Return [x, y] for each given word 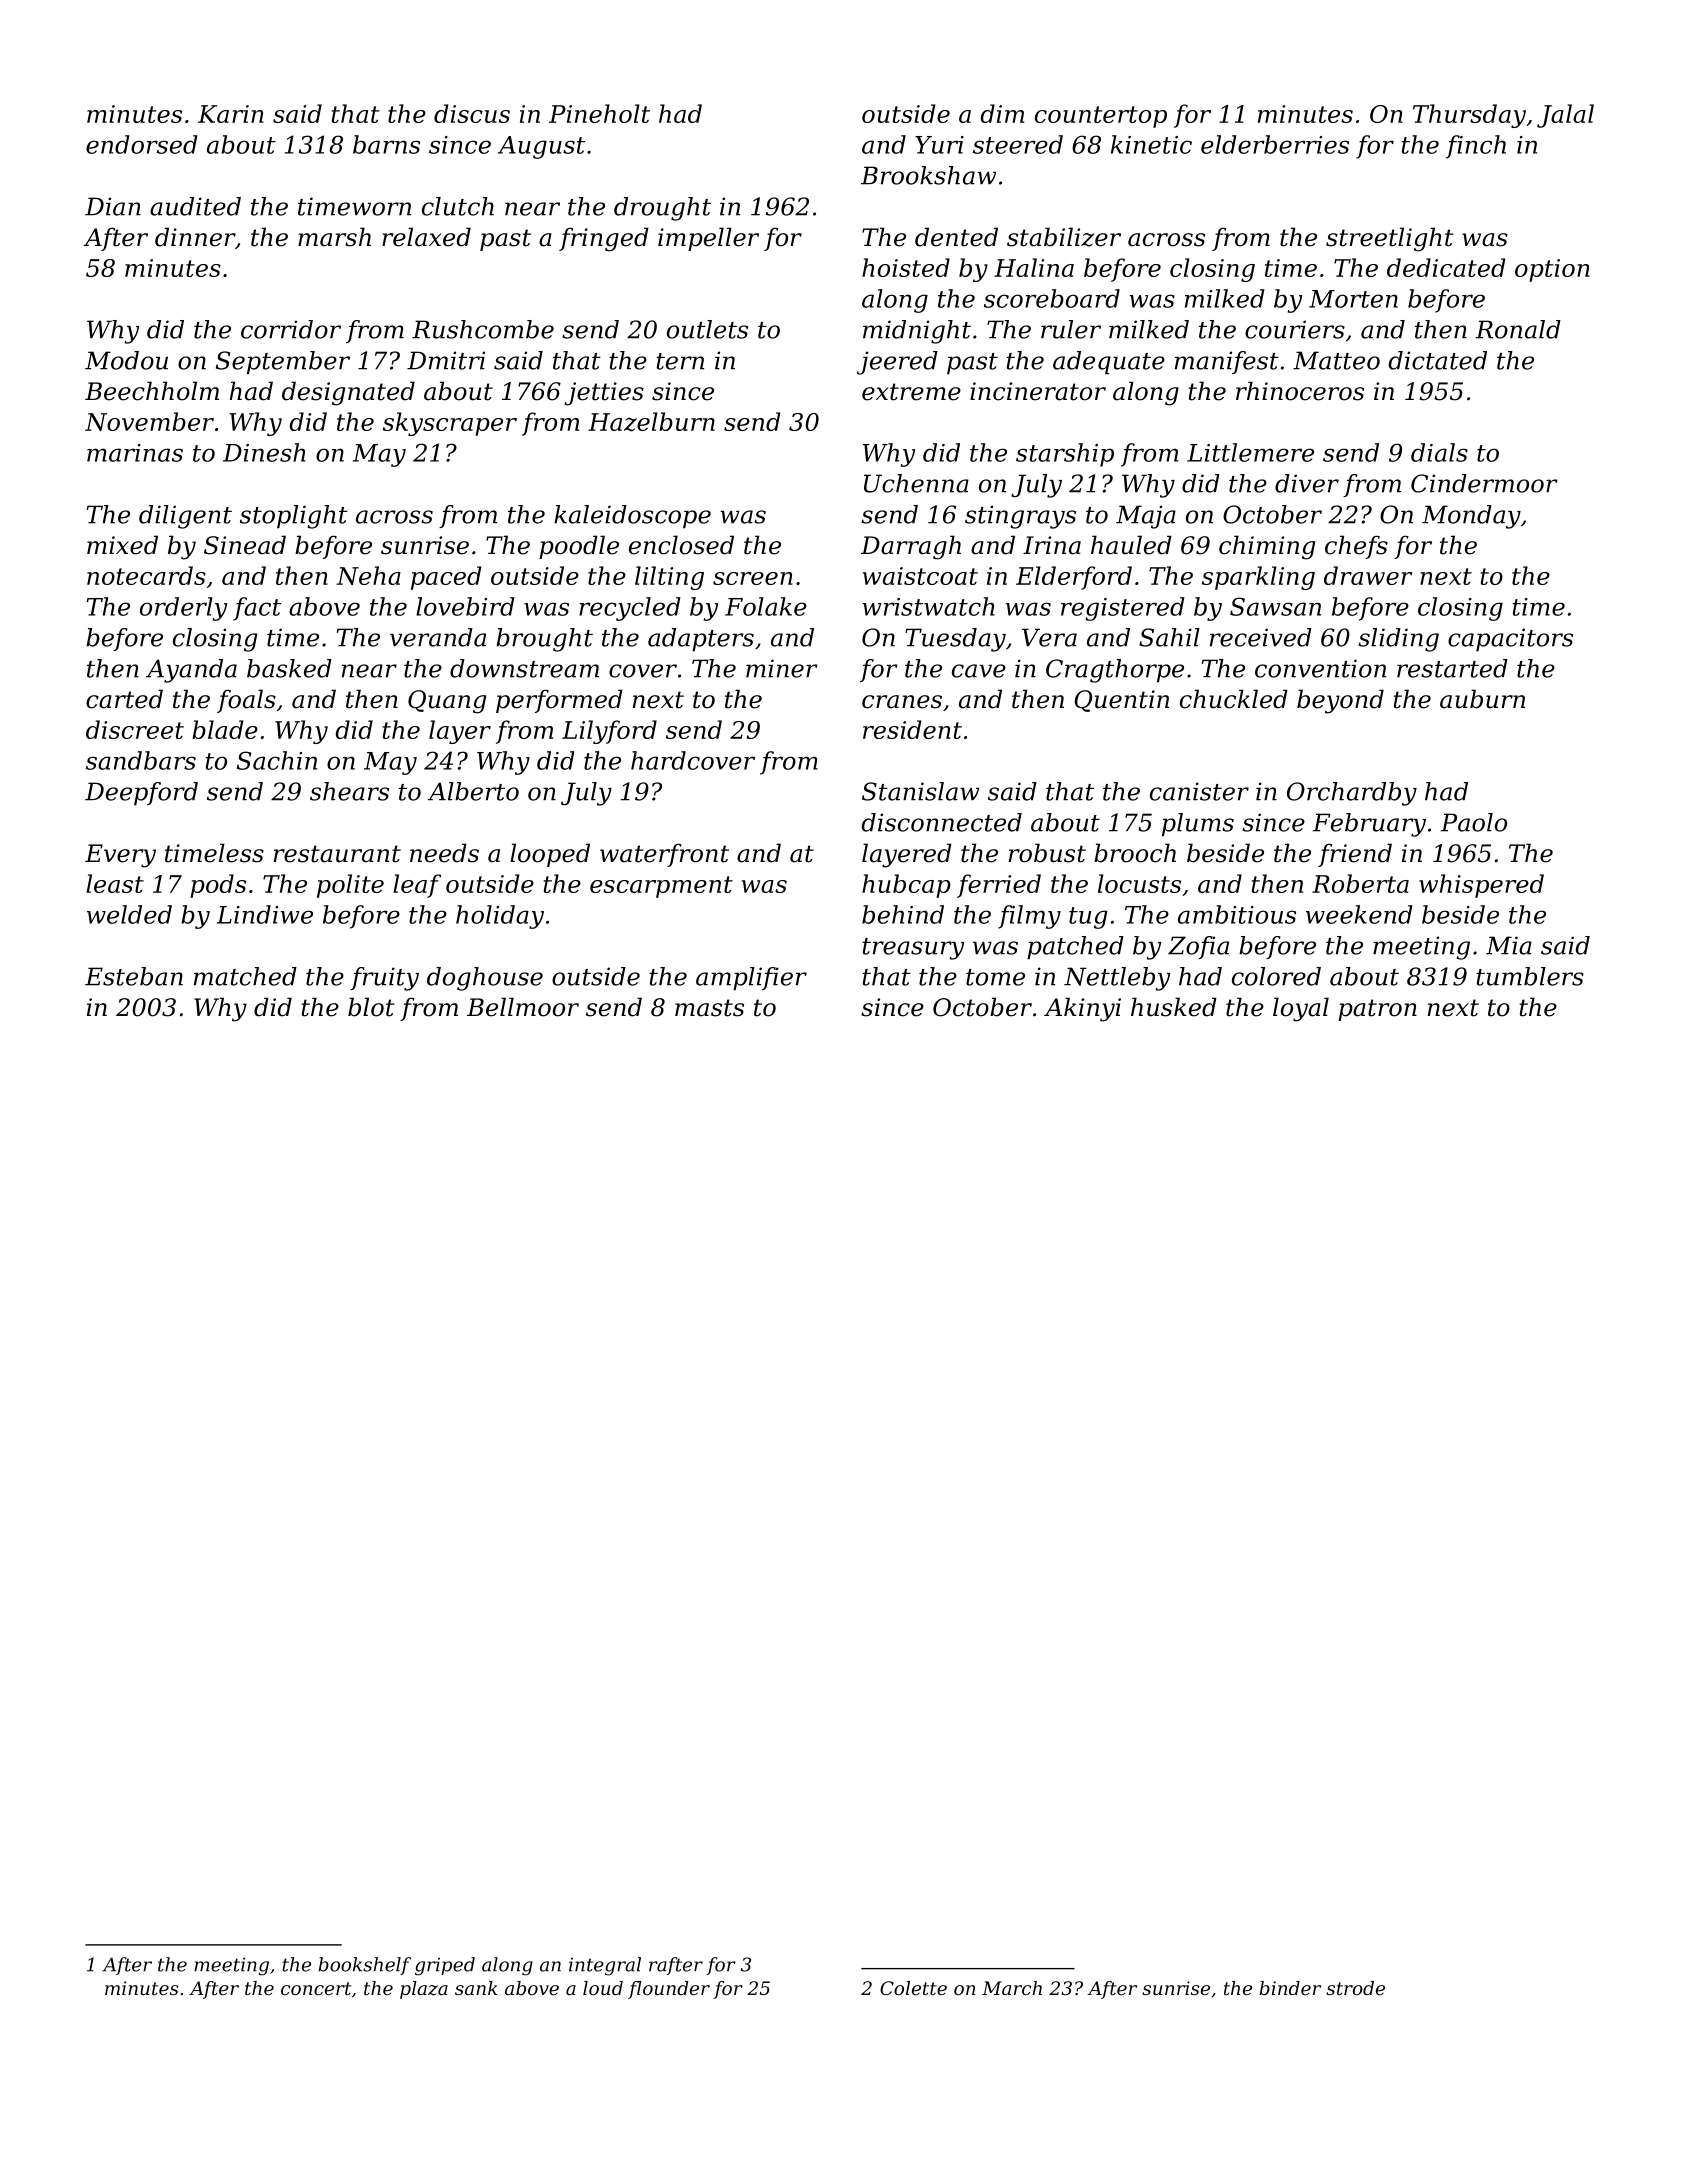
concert [316, 1988]
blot [371, 1007]
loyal [1301, 1009]
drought [662, 209]
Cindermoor [1484, 483]
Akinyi [1082, 1009]
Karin [231, 114]
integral [605, 1966]
